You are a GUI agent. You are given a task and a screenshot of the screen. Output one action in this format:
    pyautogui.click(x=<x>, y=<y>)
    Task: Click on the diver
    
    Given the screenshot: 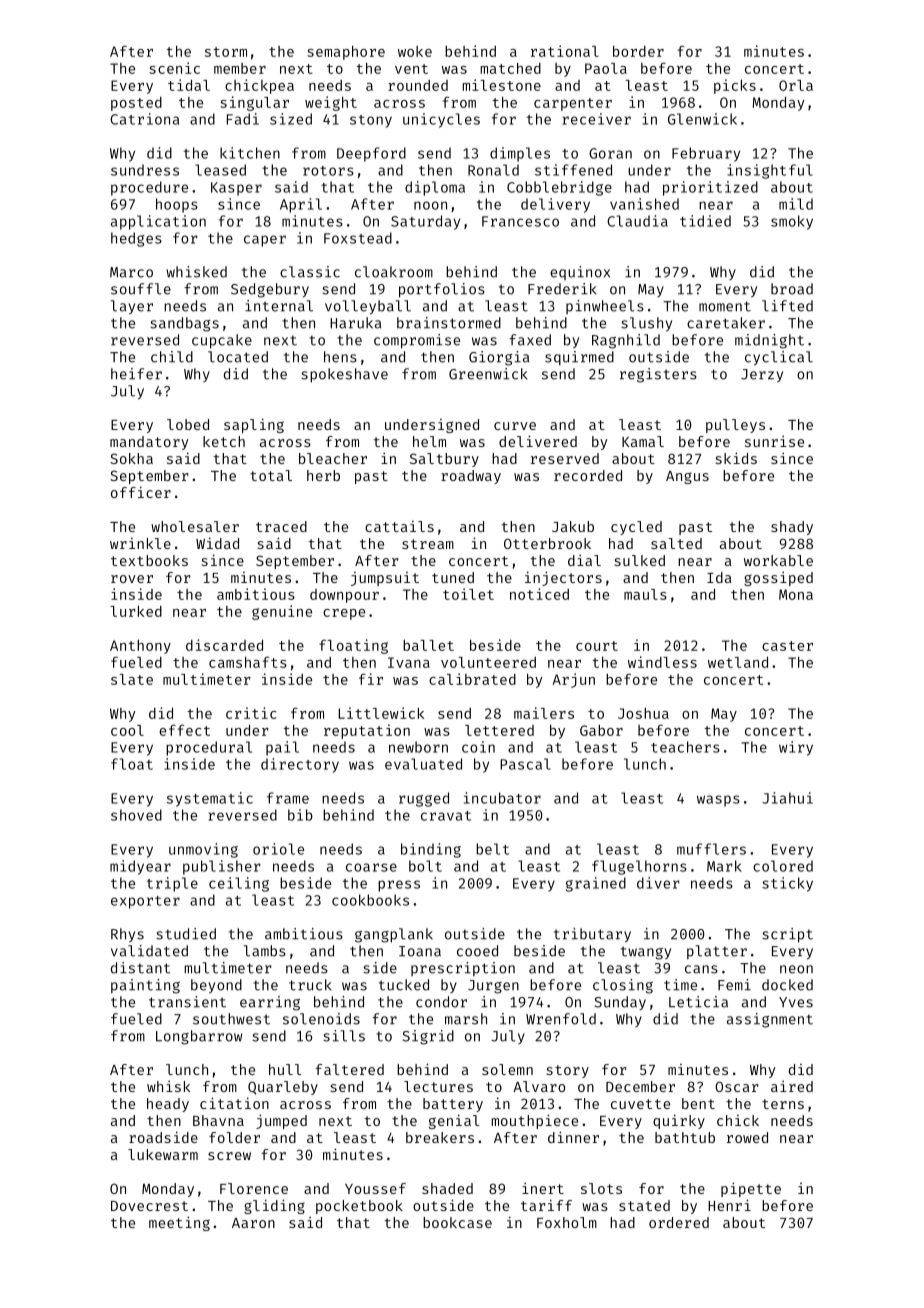 What is the action you would take?
    pyautogui.click(x=658, y=883)
